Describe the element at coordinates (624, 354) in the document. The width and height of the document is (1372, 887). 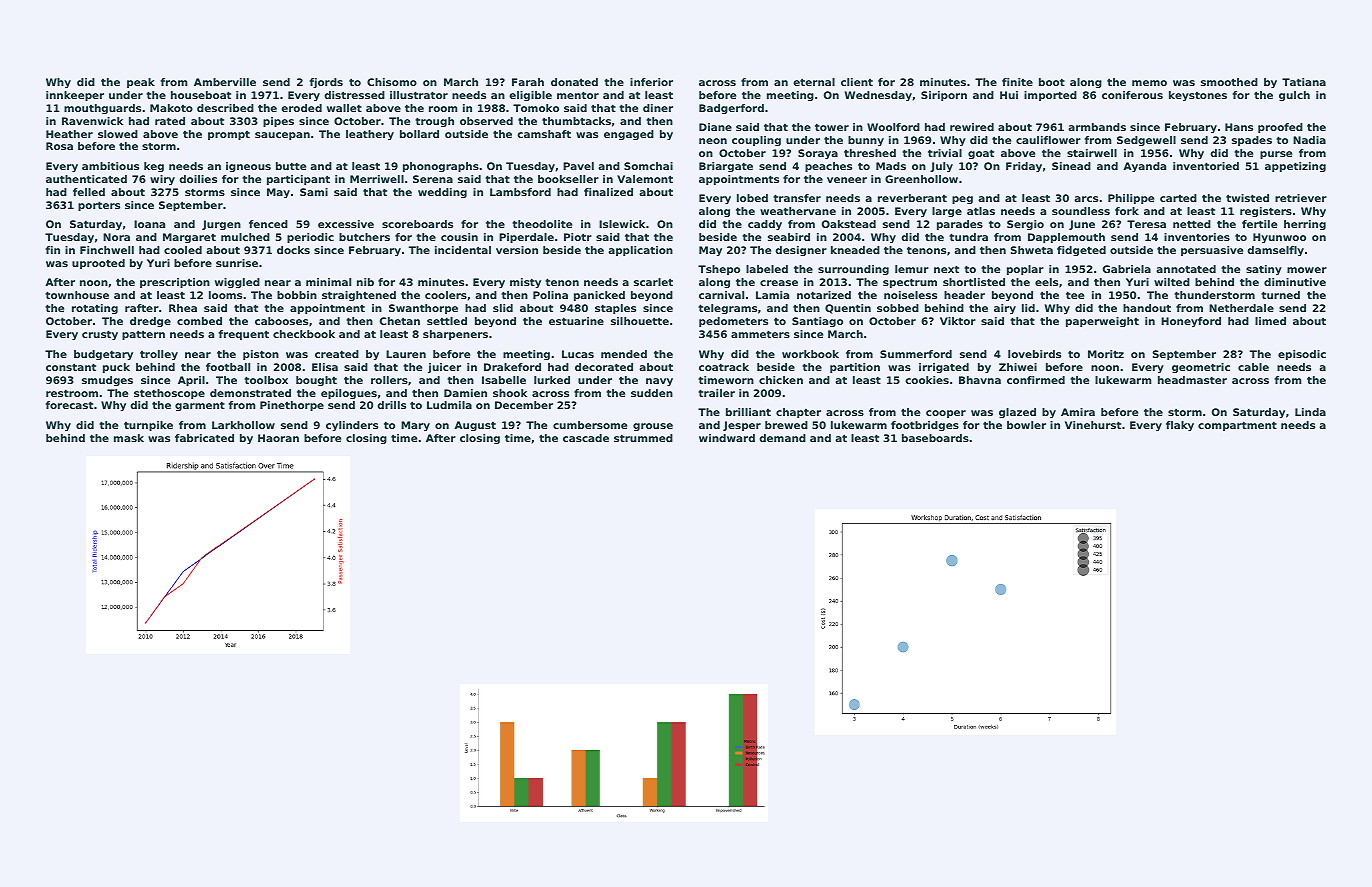
I see `mended` at that location.
